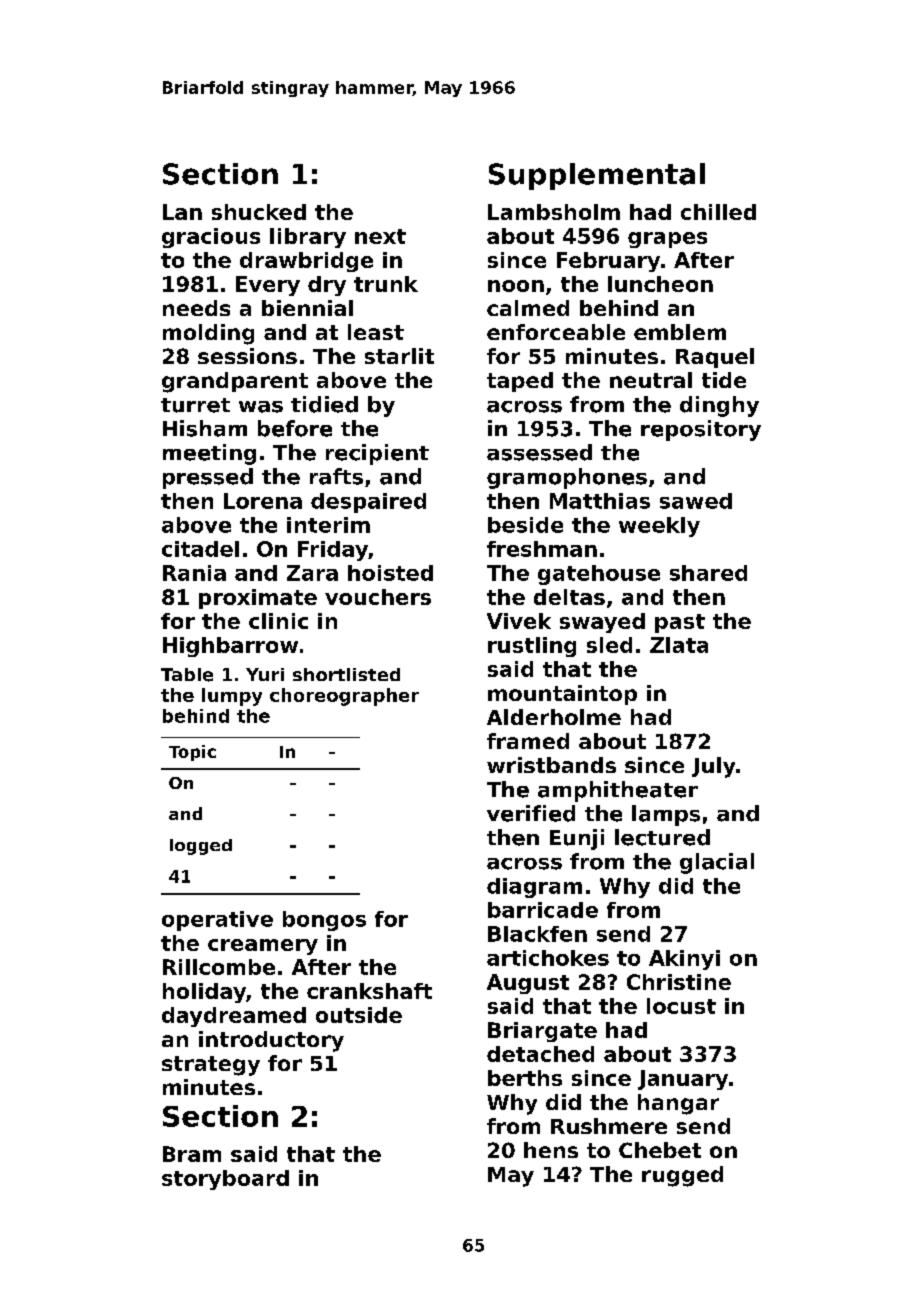 The width and height of the image is (924, 1311). Describe the element at coordinates (537, 934) in the image. I see `Blackfen` at that location.
